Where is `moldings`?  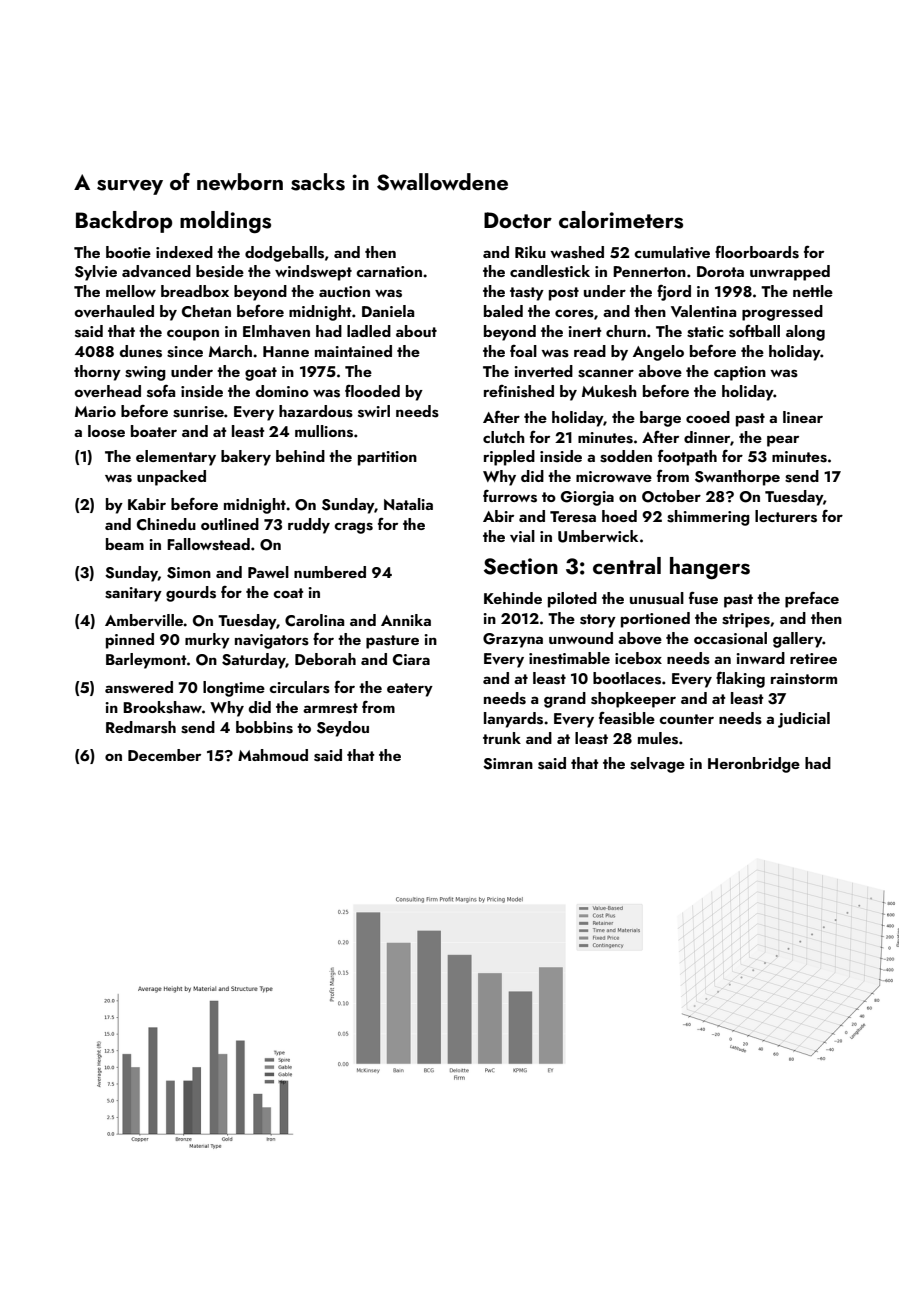
moldings is located at coordinates (225, 222).
